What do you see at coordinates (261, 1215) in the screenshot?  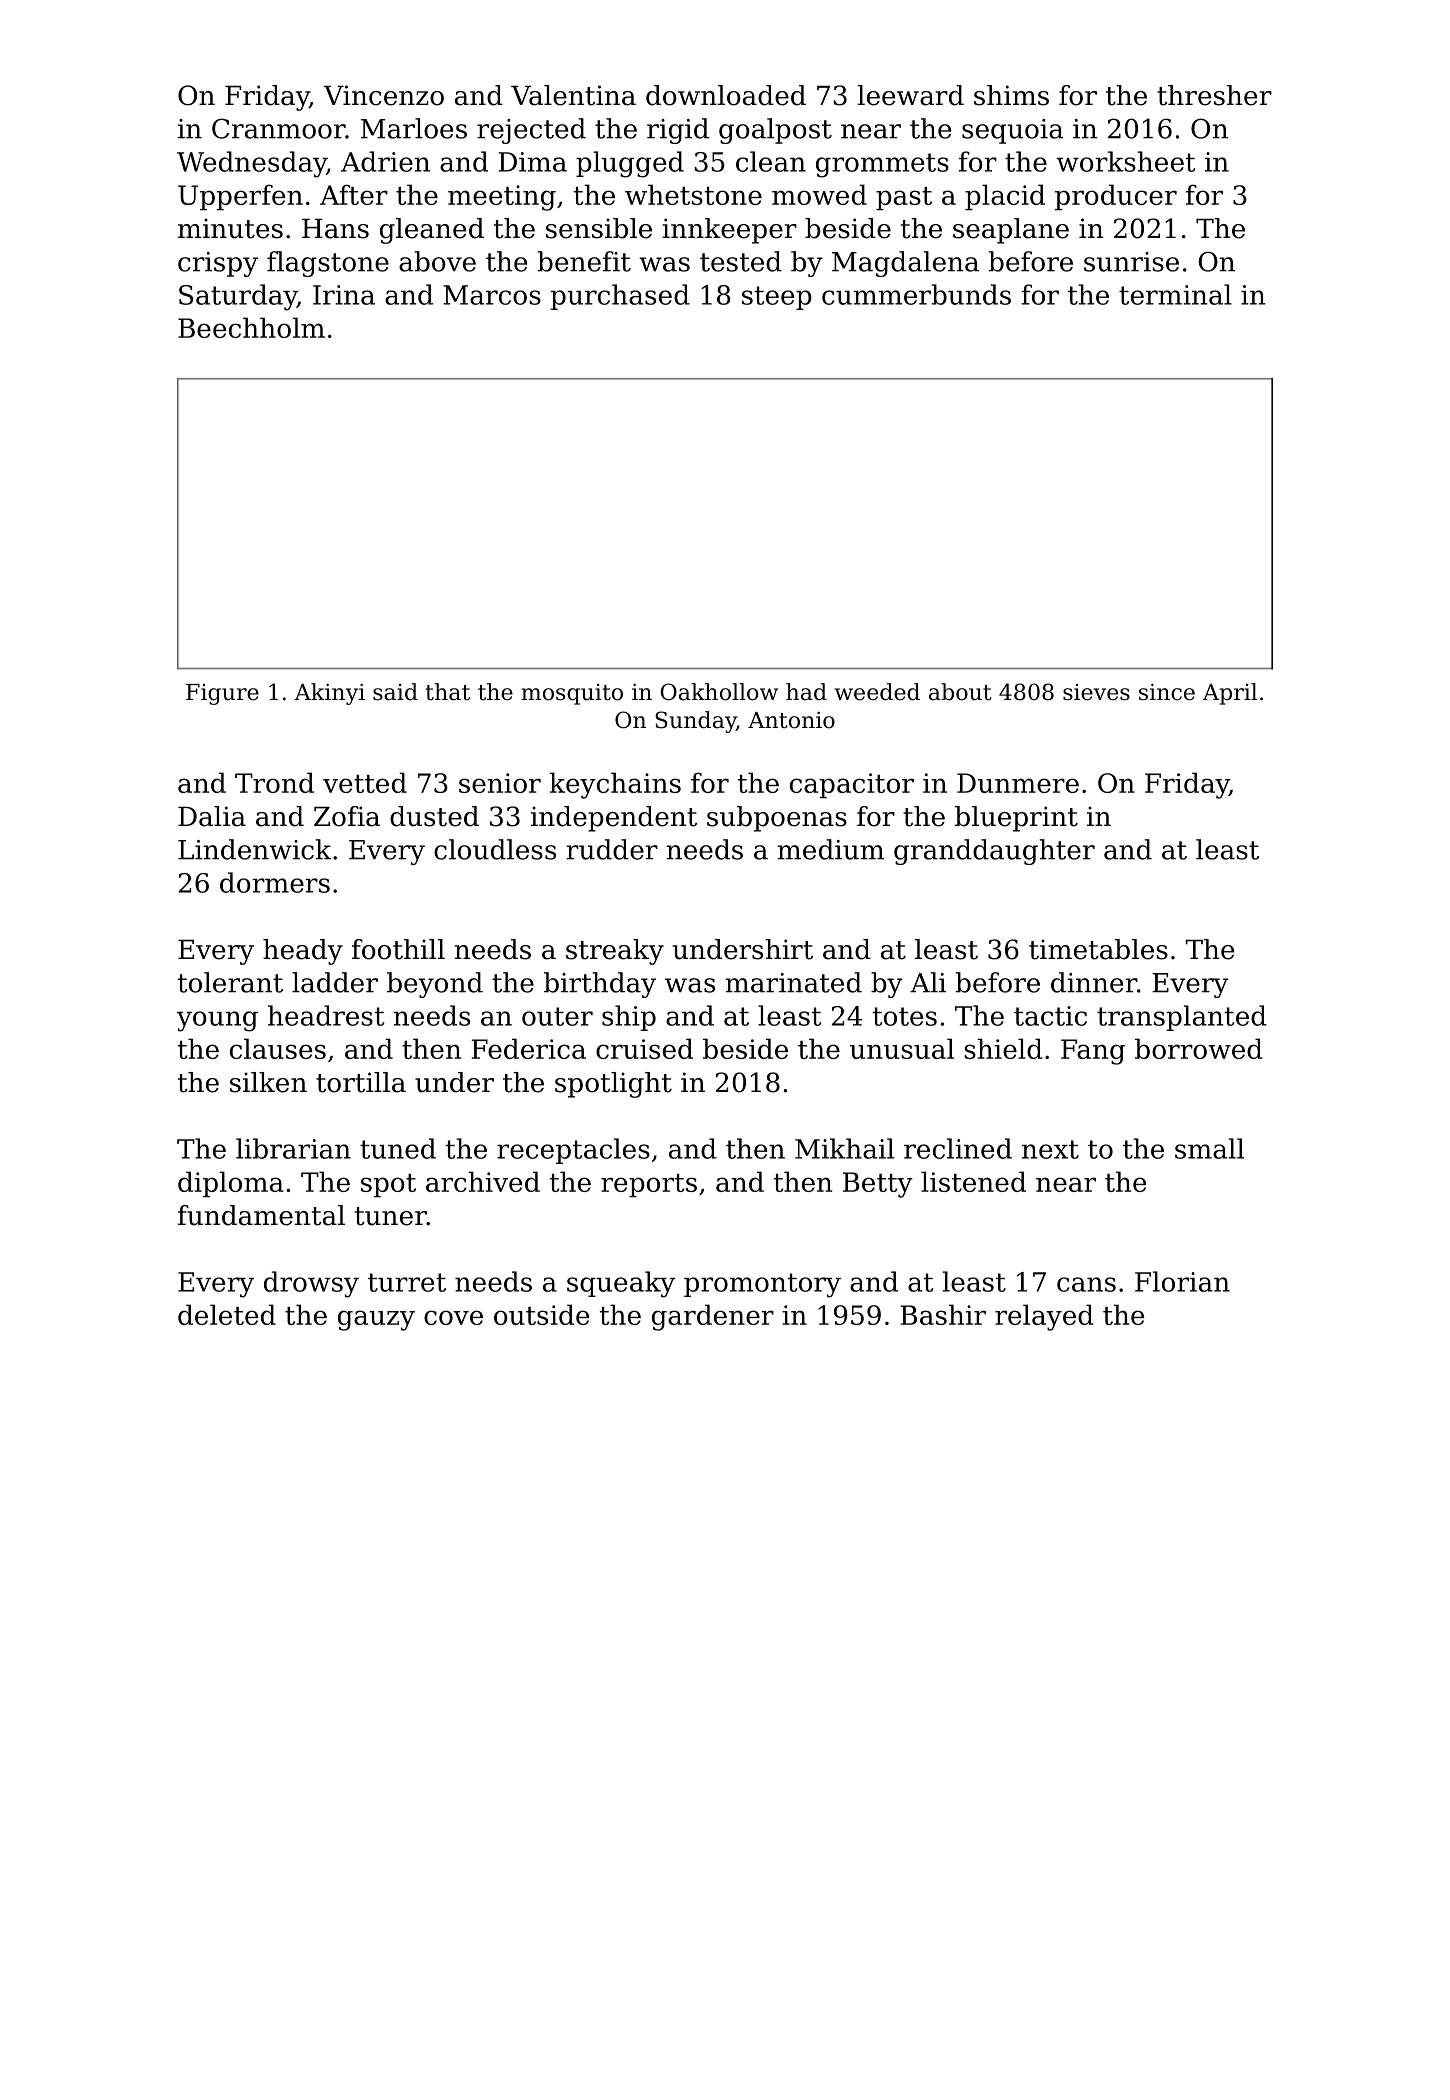 I see `fundamental` at bounding box center [261, 1215].
